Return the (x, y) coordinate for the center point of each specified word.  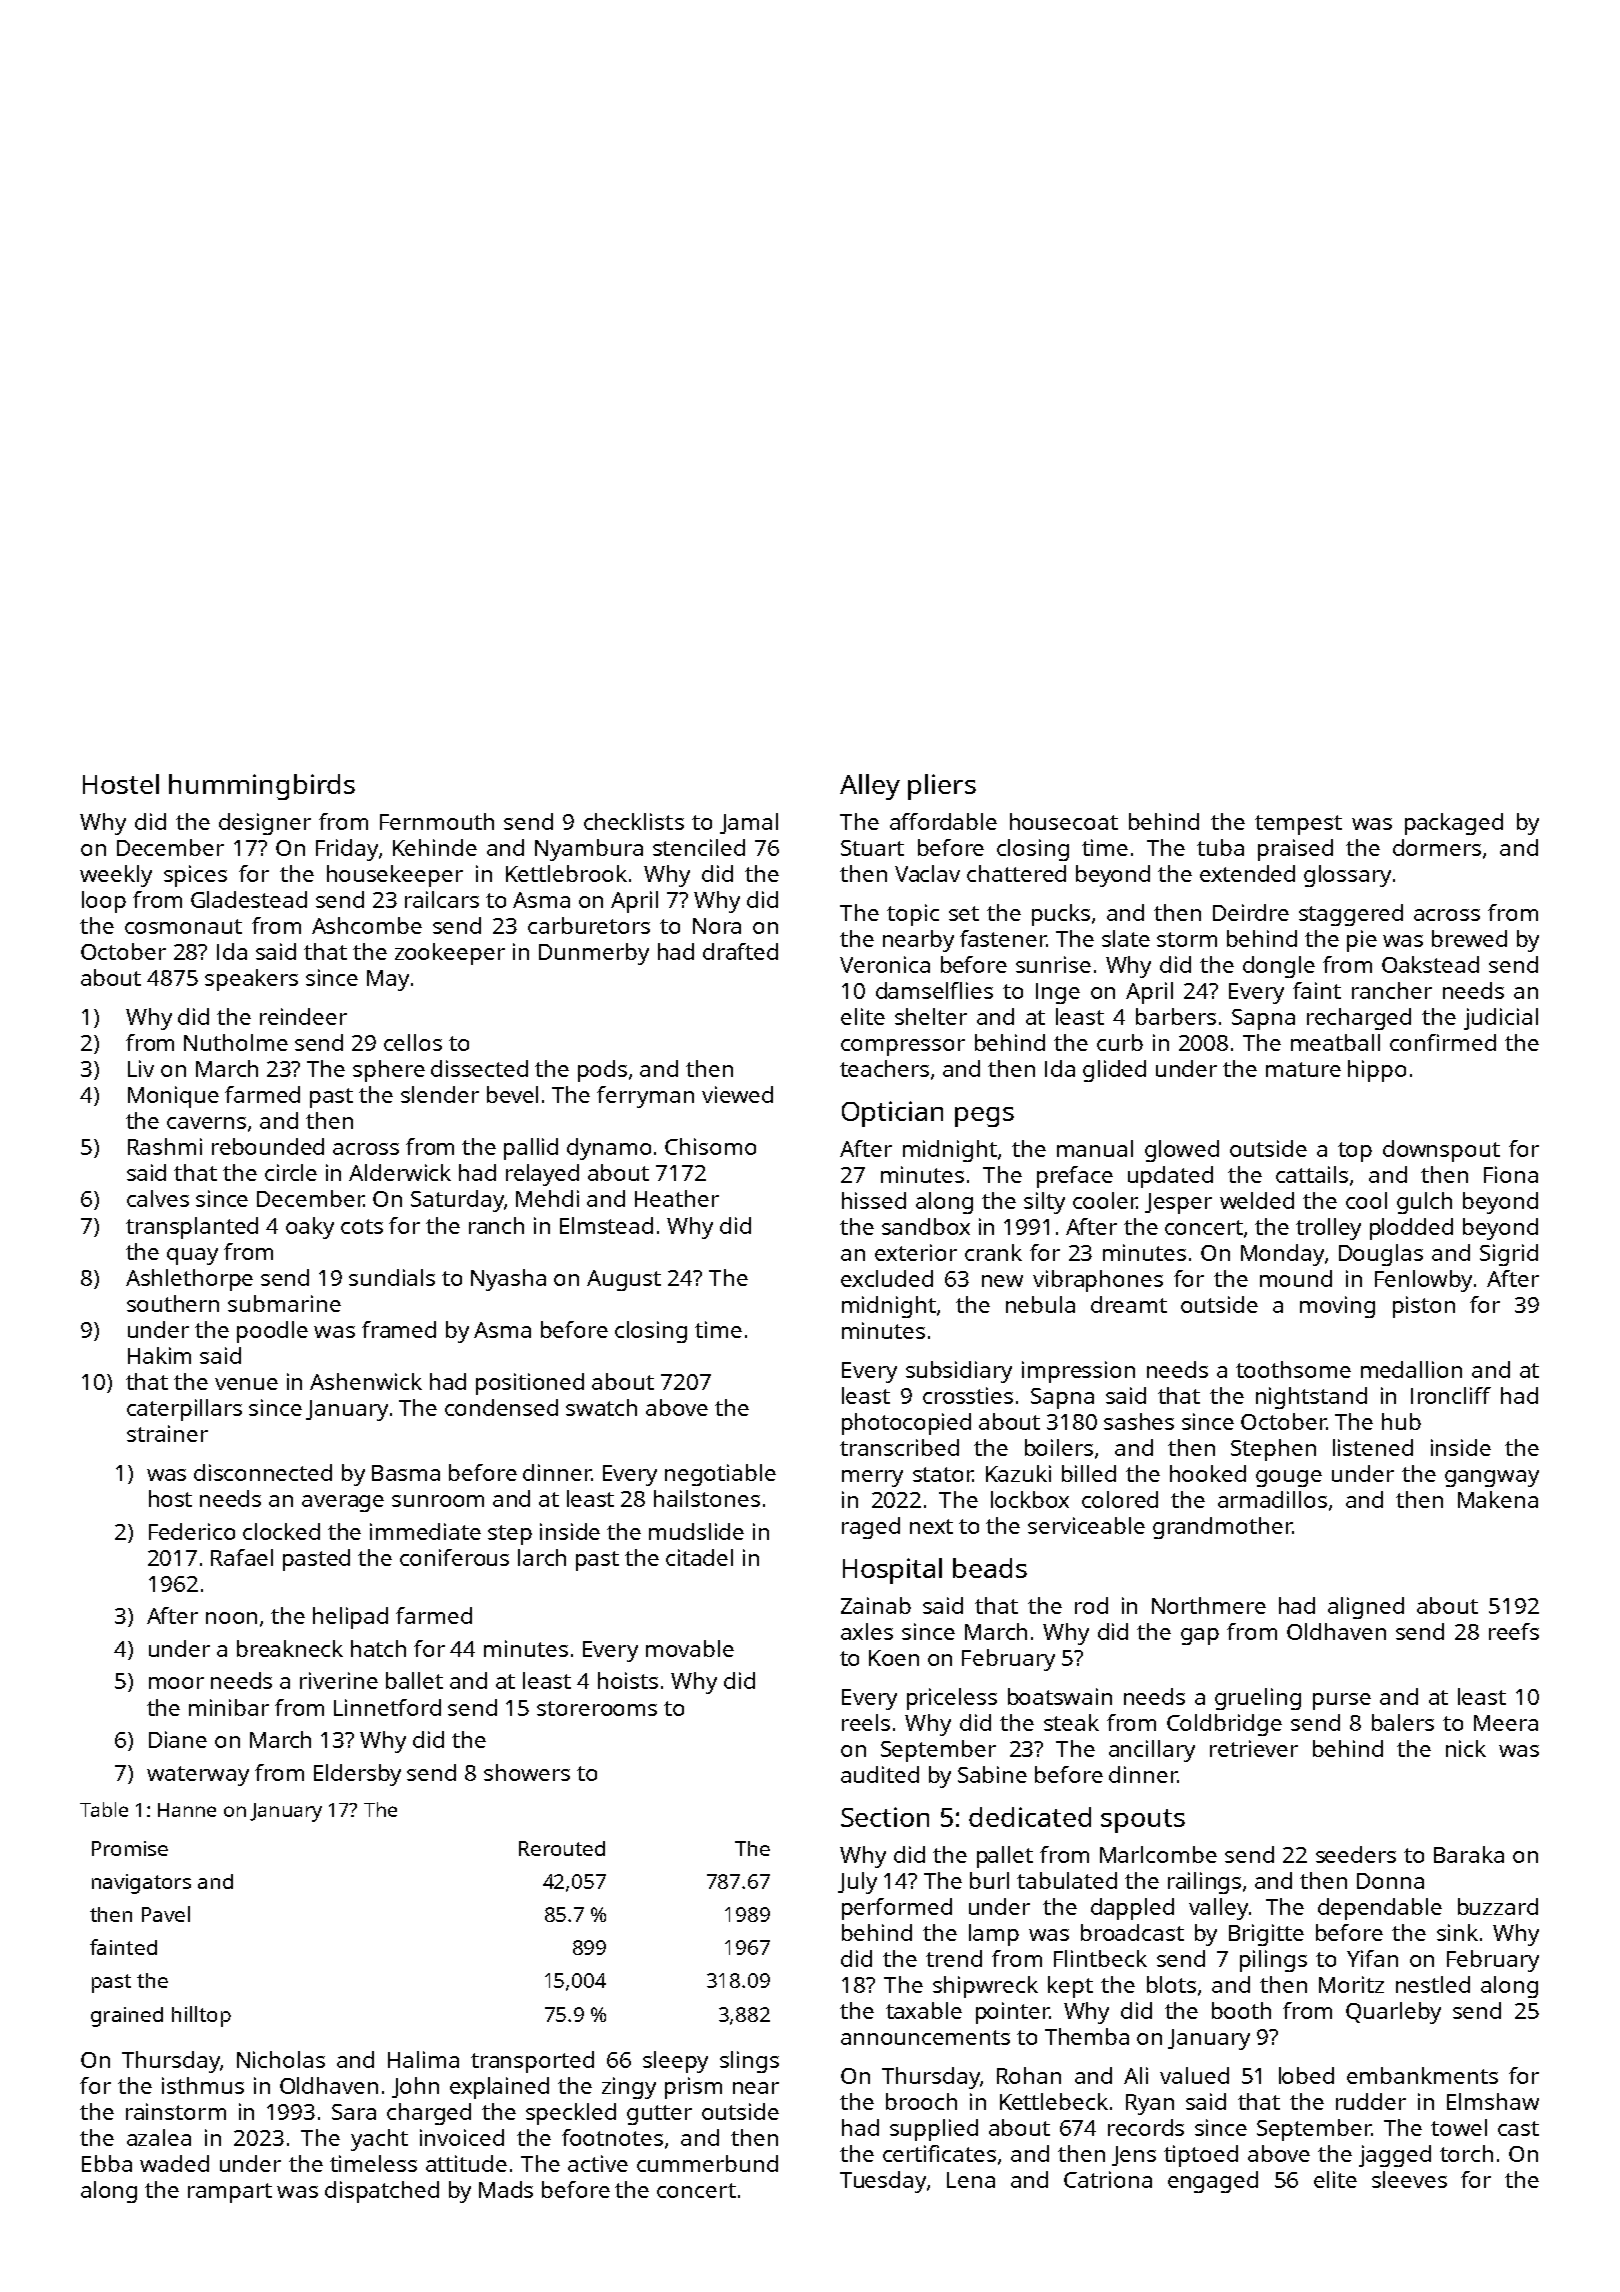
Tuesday (883, 2182)
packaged (1454, 824)
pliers (942, 787)
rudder (1371, 2101)
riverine (339, 1680)
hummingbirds (262, 787)
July (857, 1883)
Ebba (107, 2163)
